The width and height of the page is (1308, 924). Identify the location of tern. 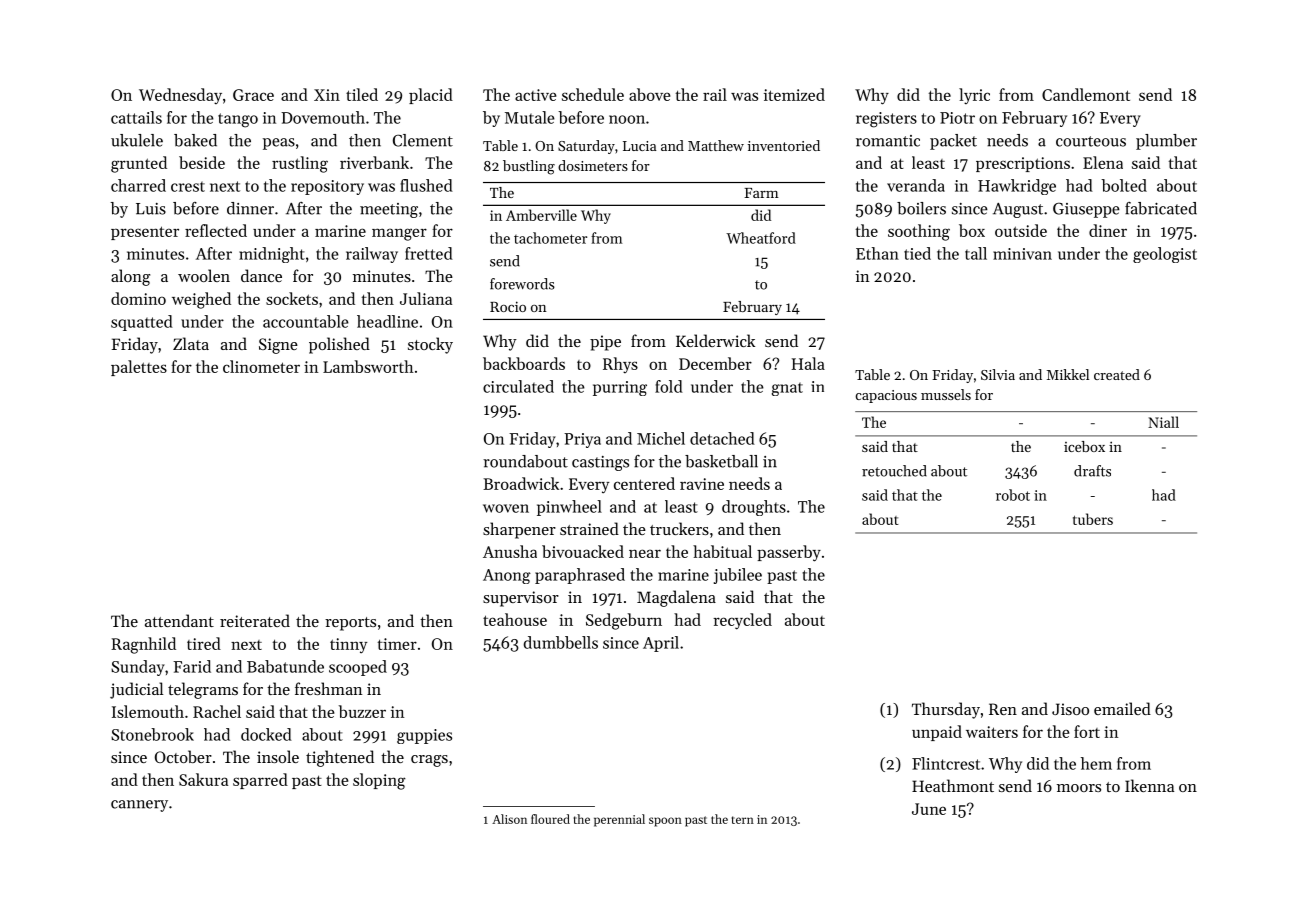
(743, 820).
